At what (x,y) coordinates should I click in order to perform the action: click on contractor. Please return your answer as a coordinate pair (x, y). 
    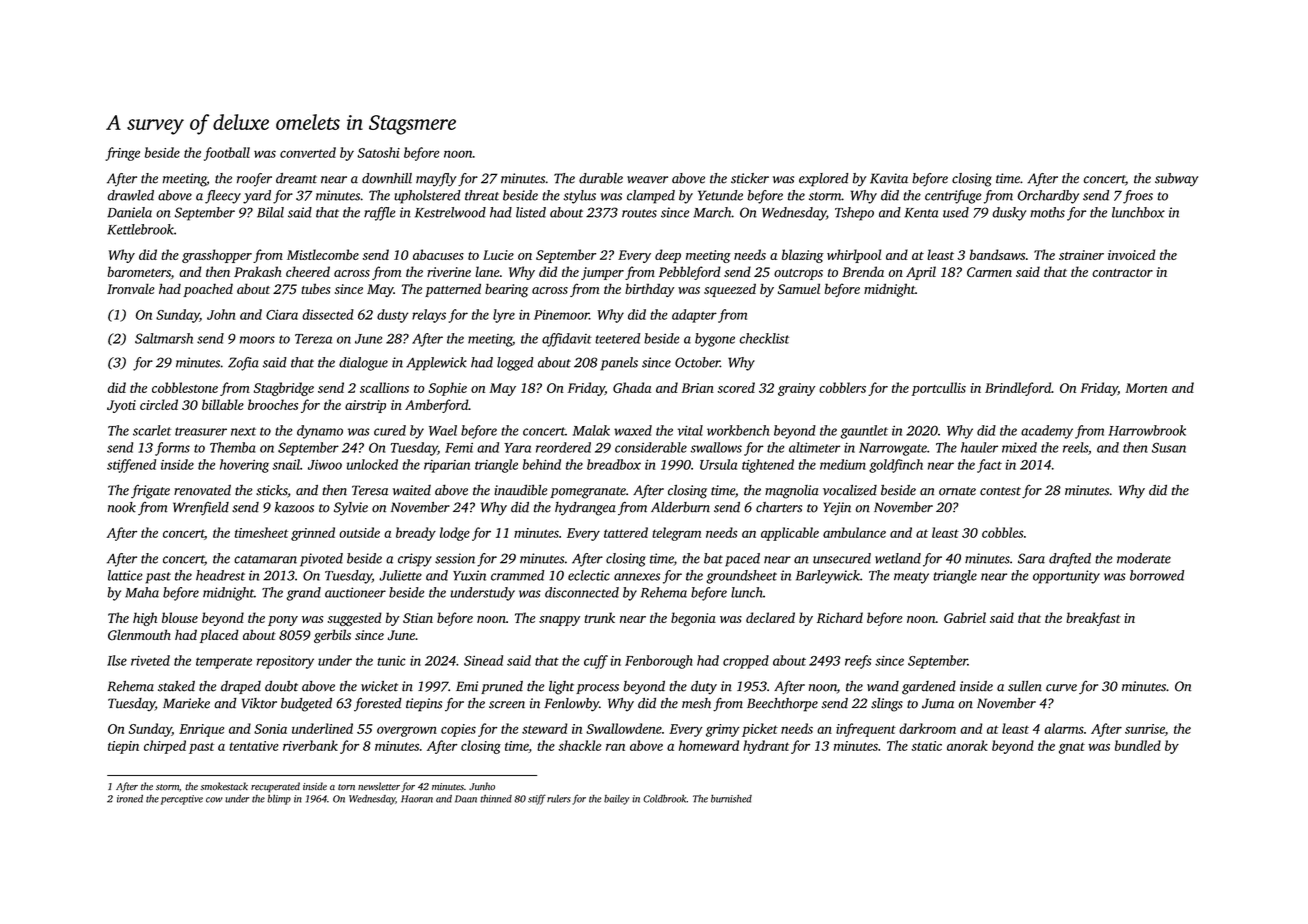
    Looking at the image, I should click on (1122, 273).
